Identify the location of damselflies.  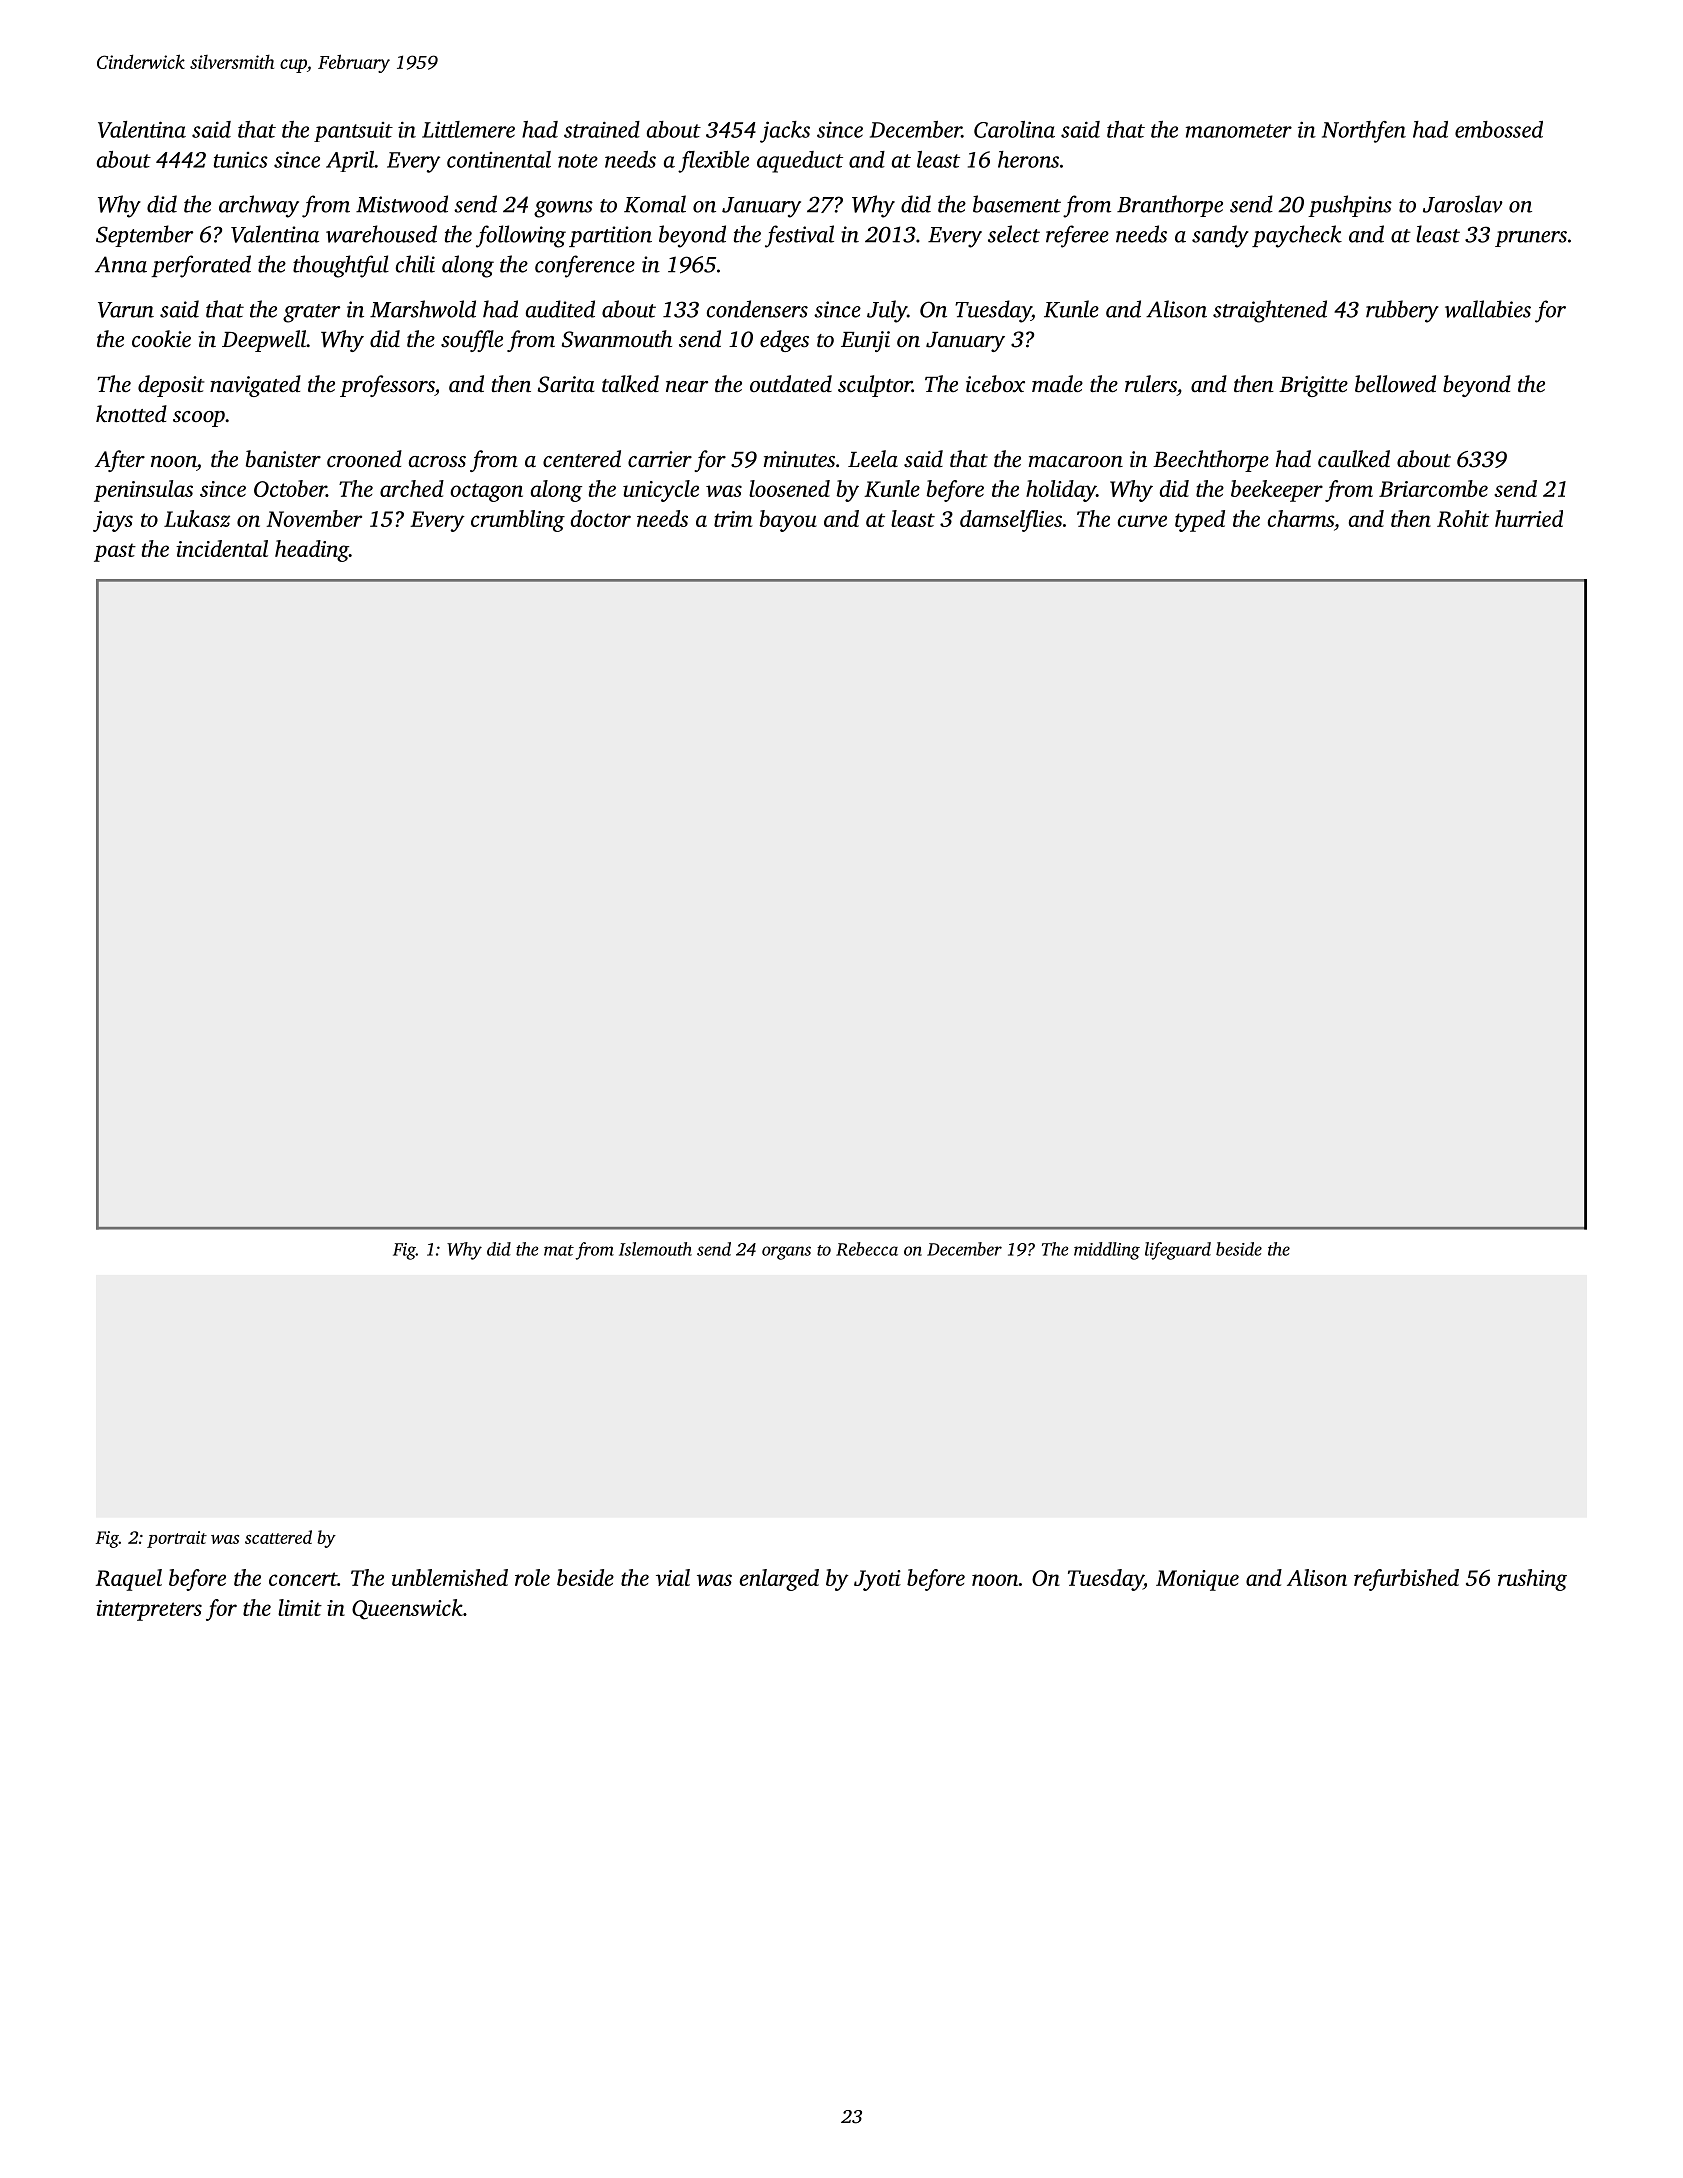
(1011, 521).
